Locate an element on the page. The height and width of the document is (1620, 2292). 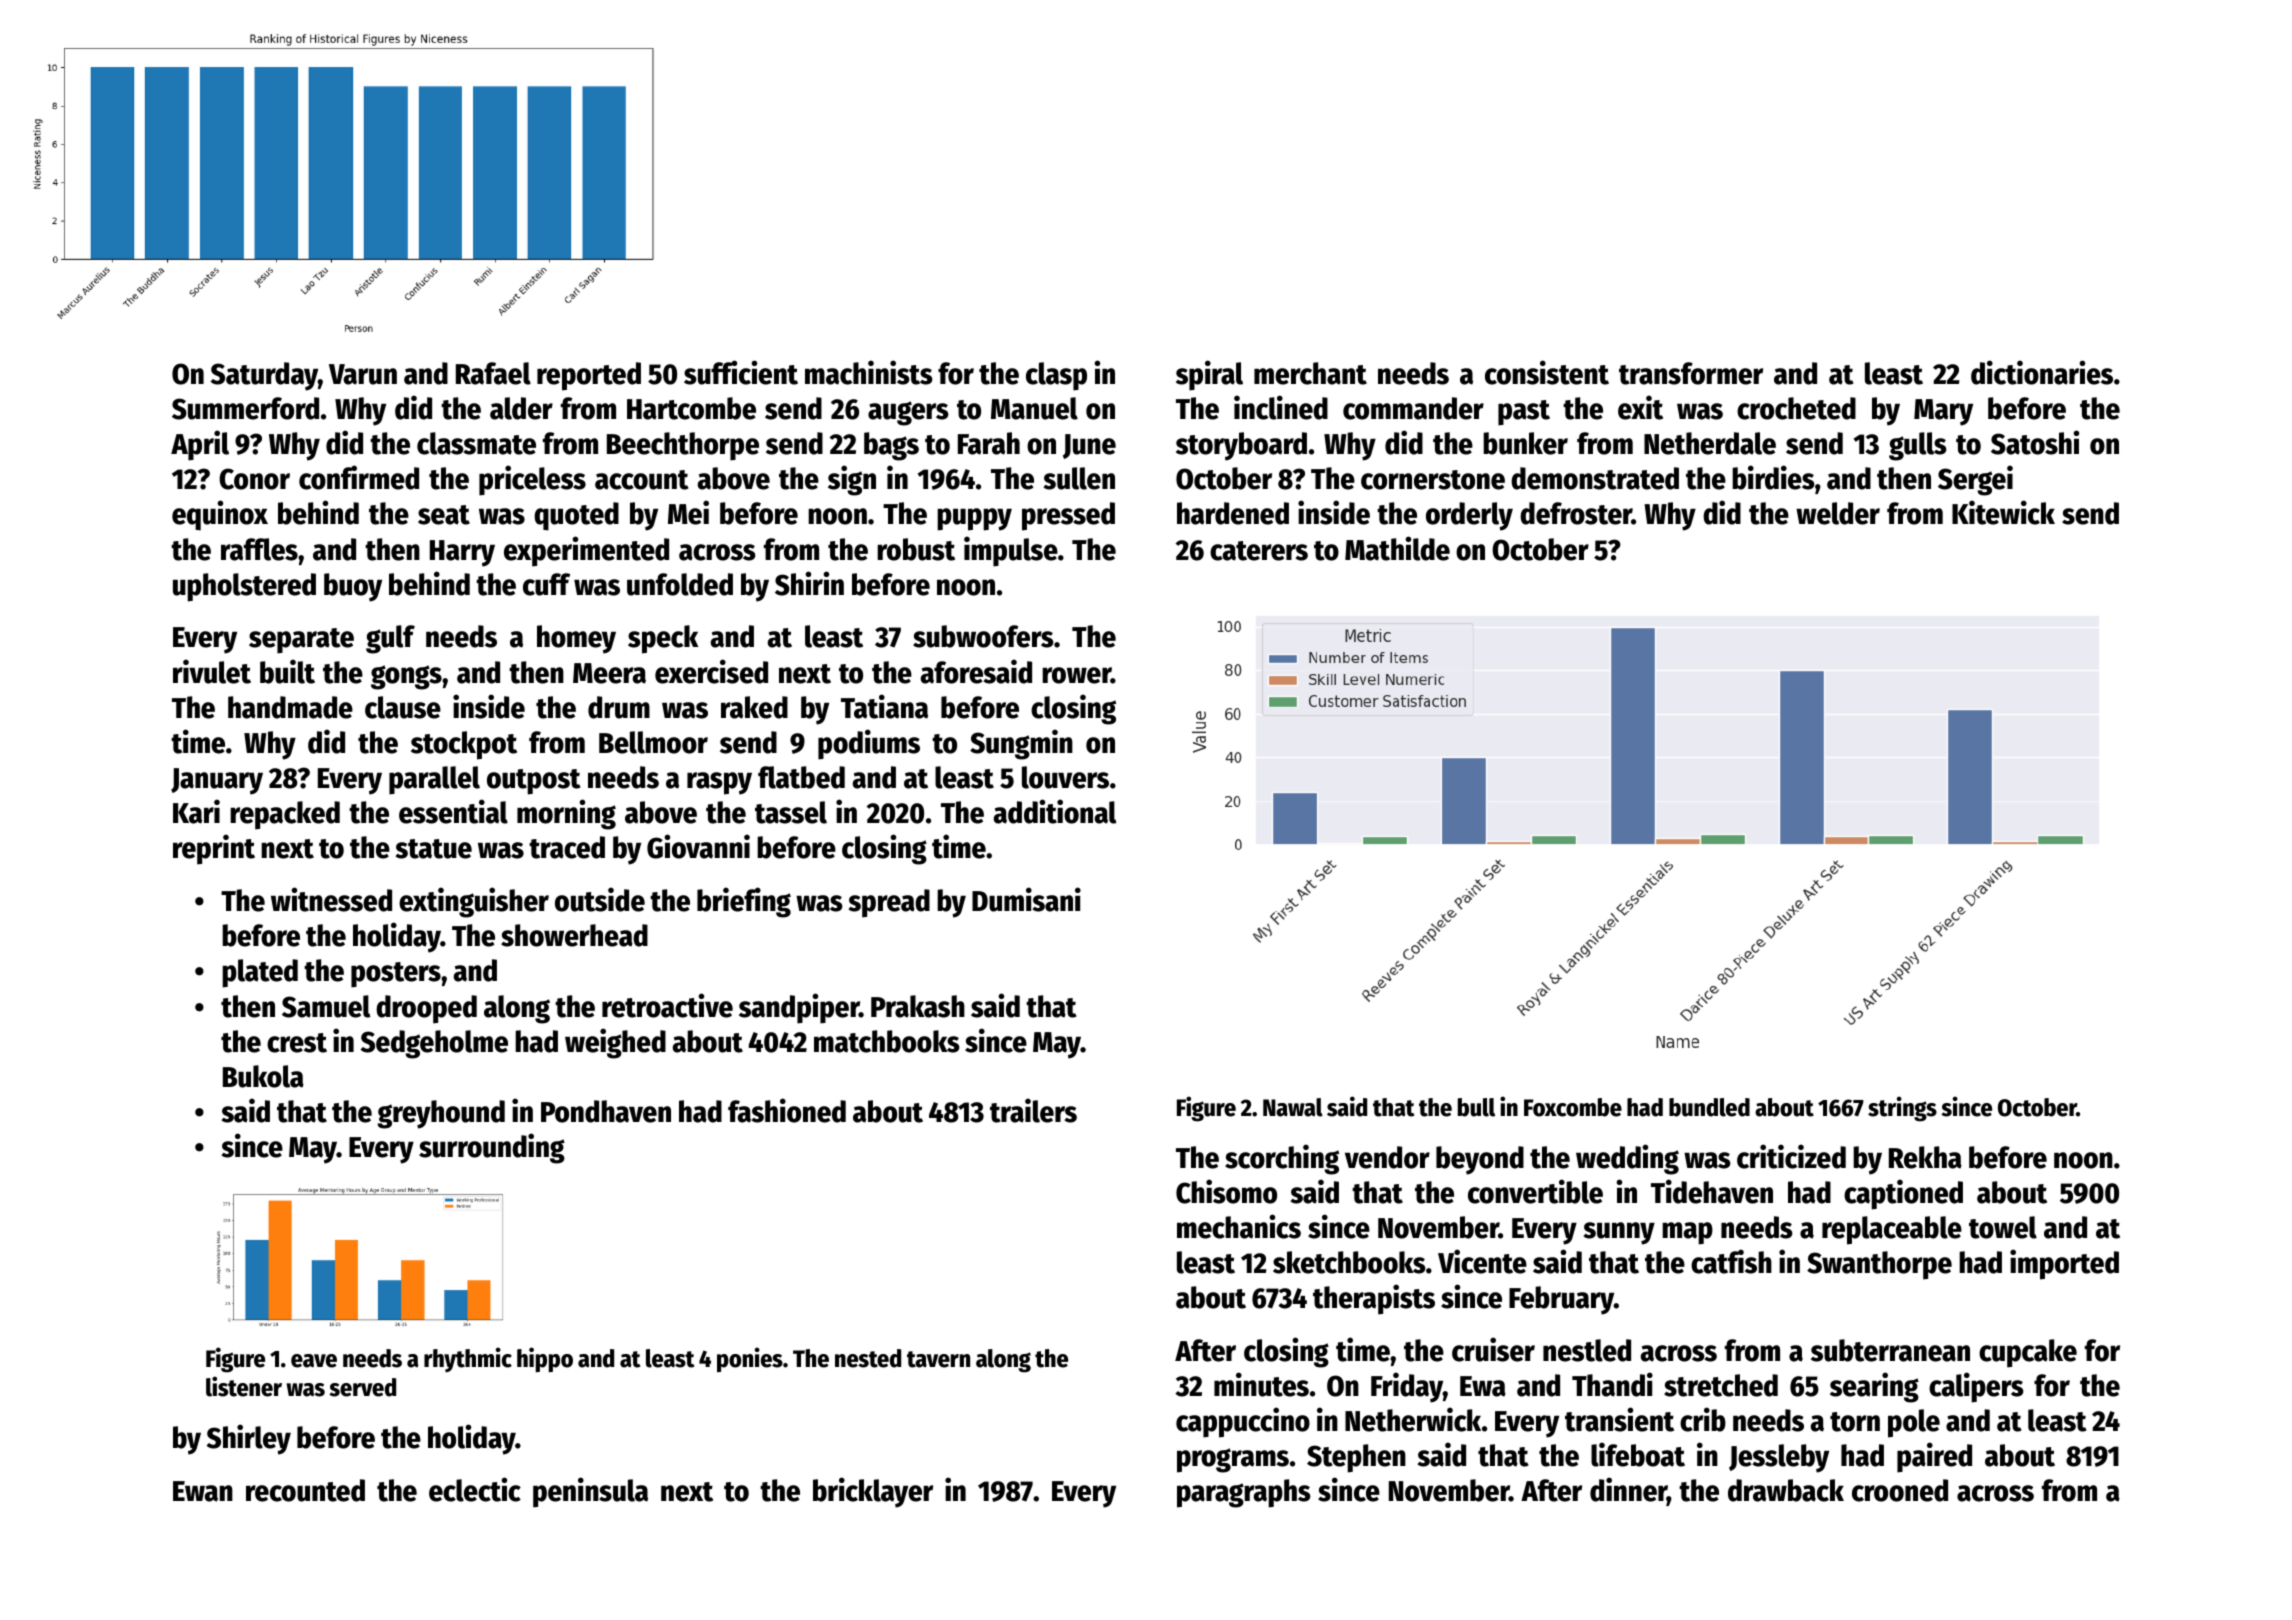
additional is located at coordinates (1054, 811).
